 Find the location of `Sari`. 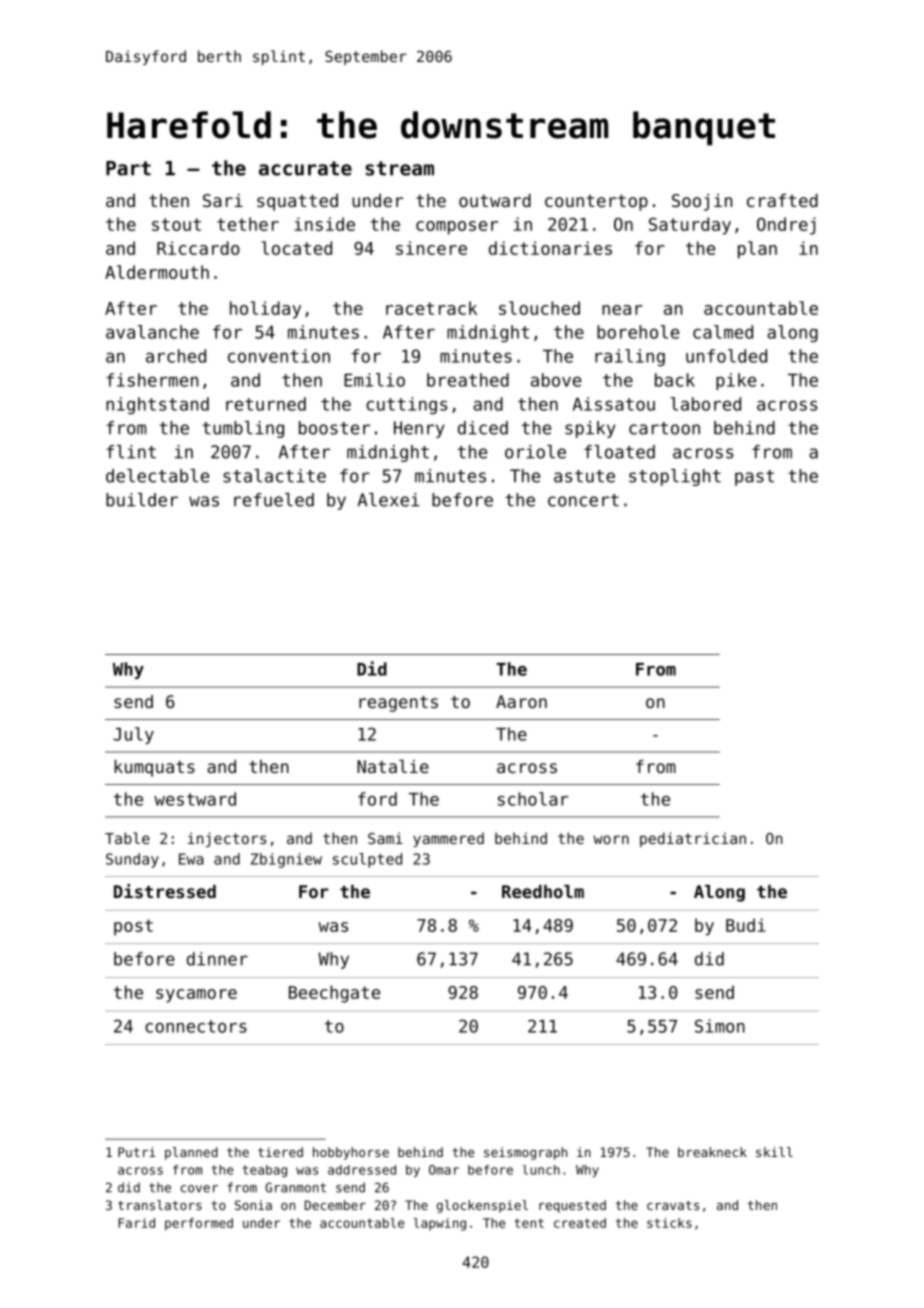

Sari is located at coordinates (223, 200).
